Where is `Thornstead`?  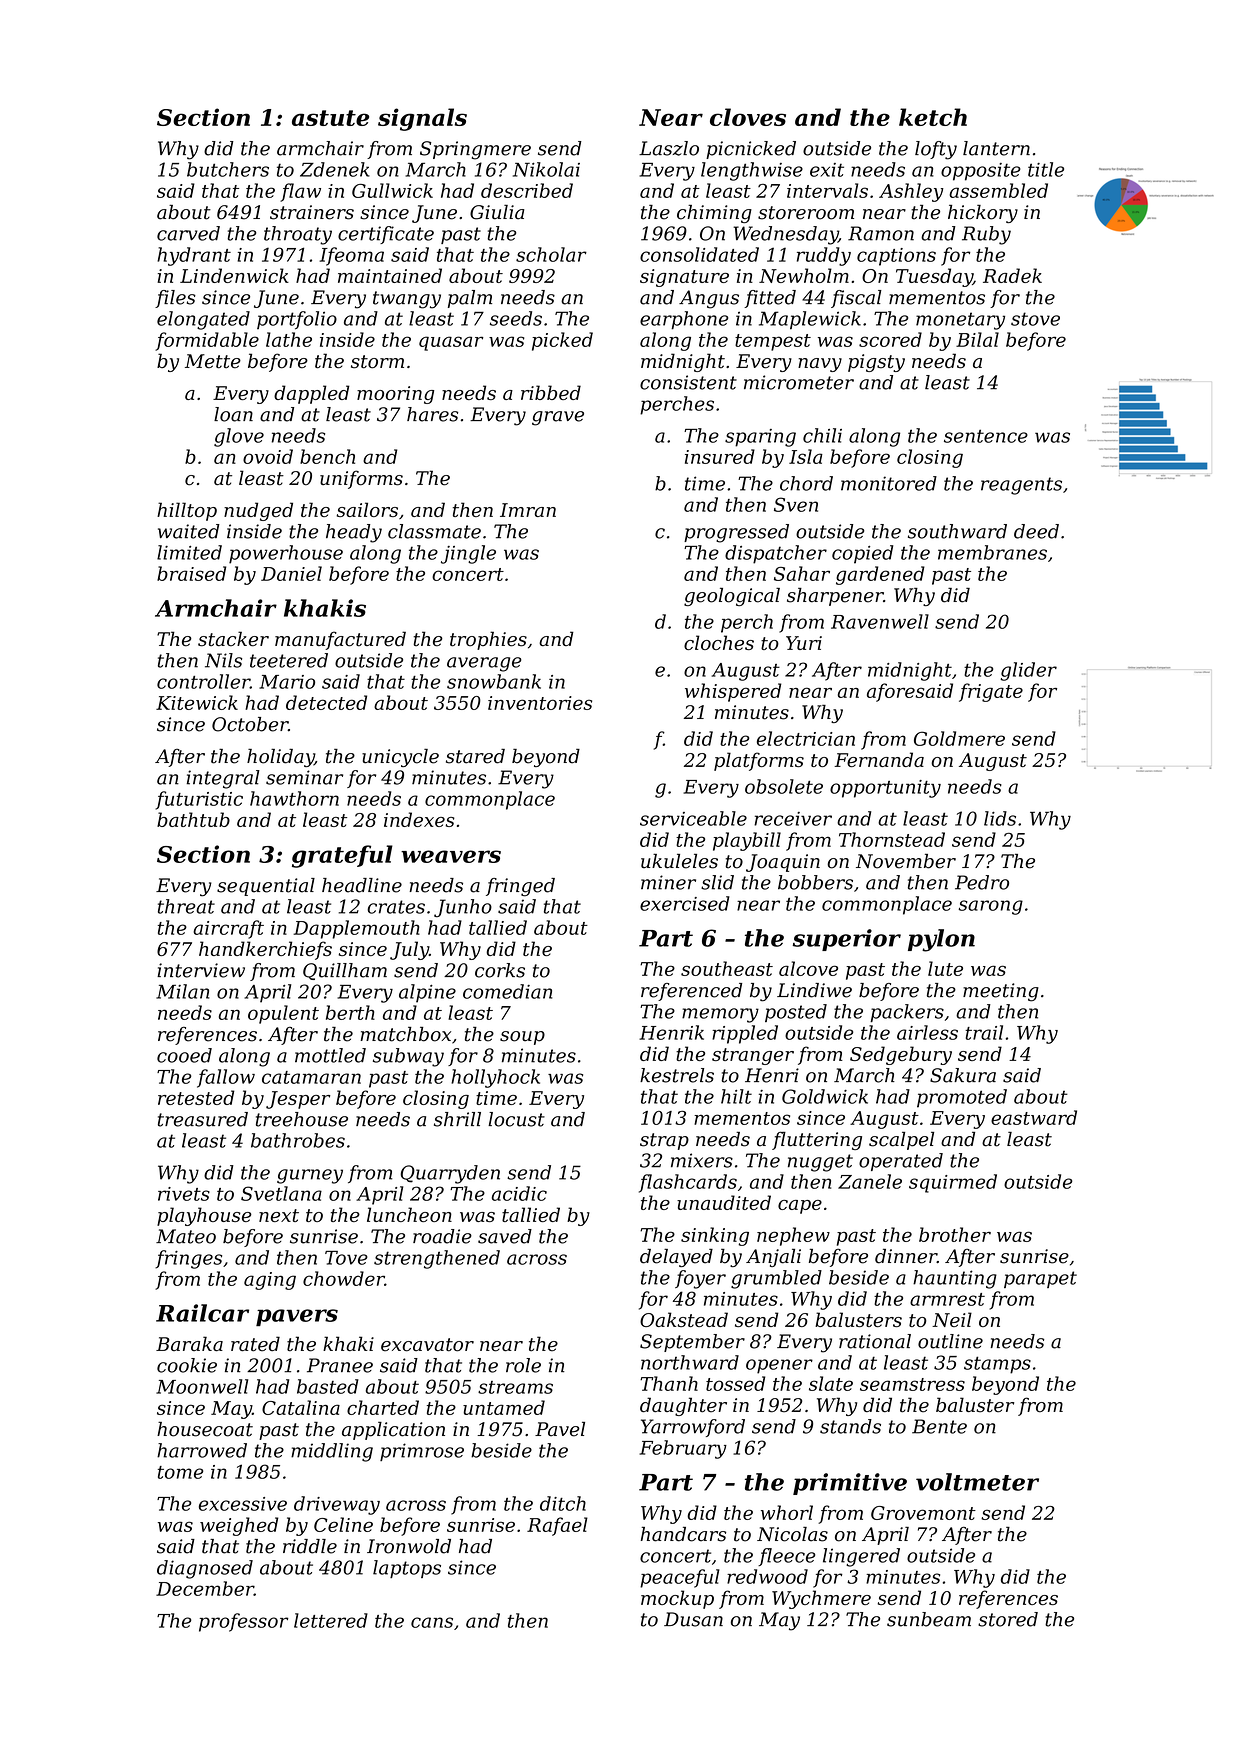 Thornstead is located at coordinates (892, 839).
